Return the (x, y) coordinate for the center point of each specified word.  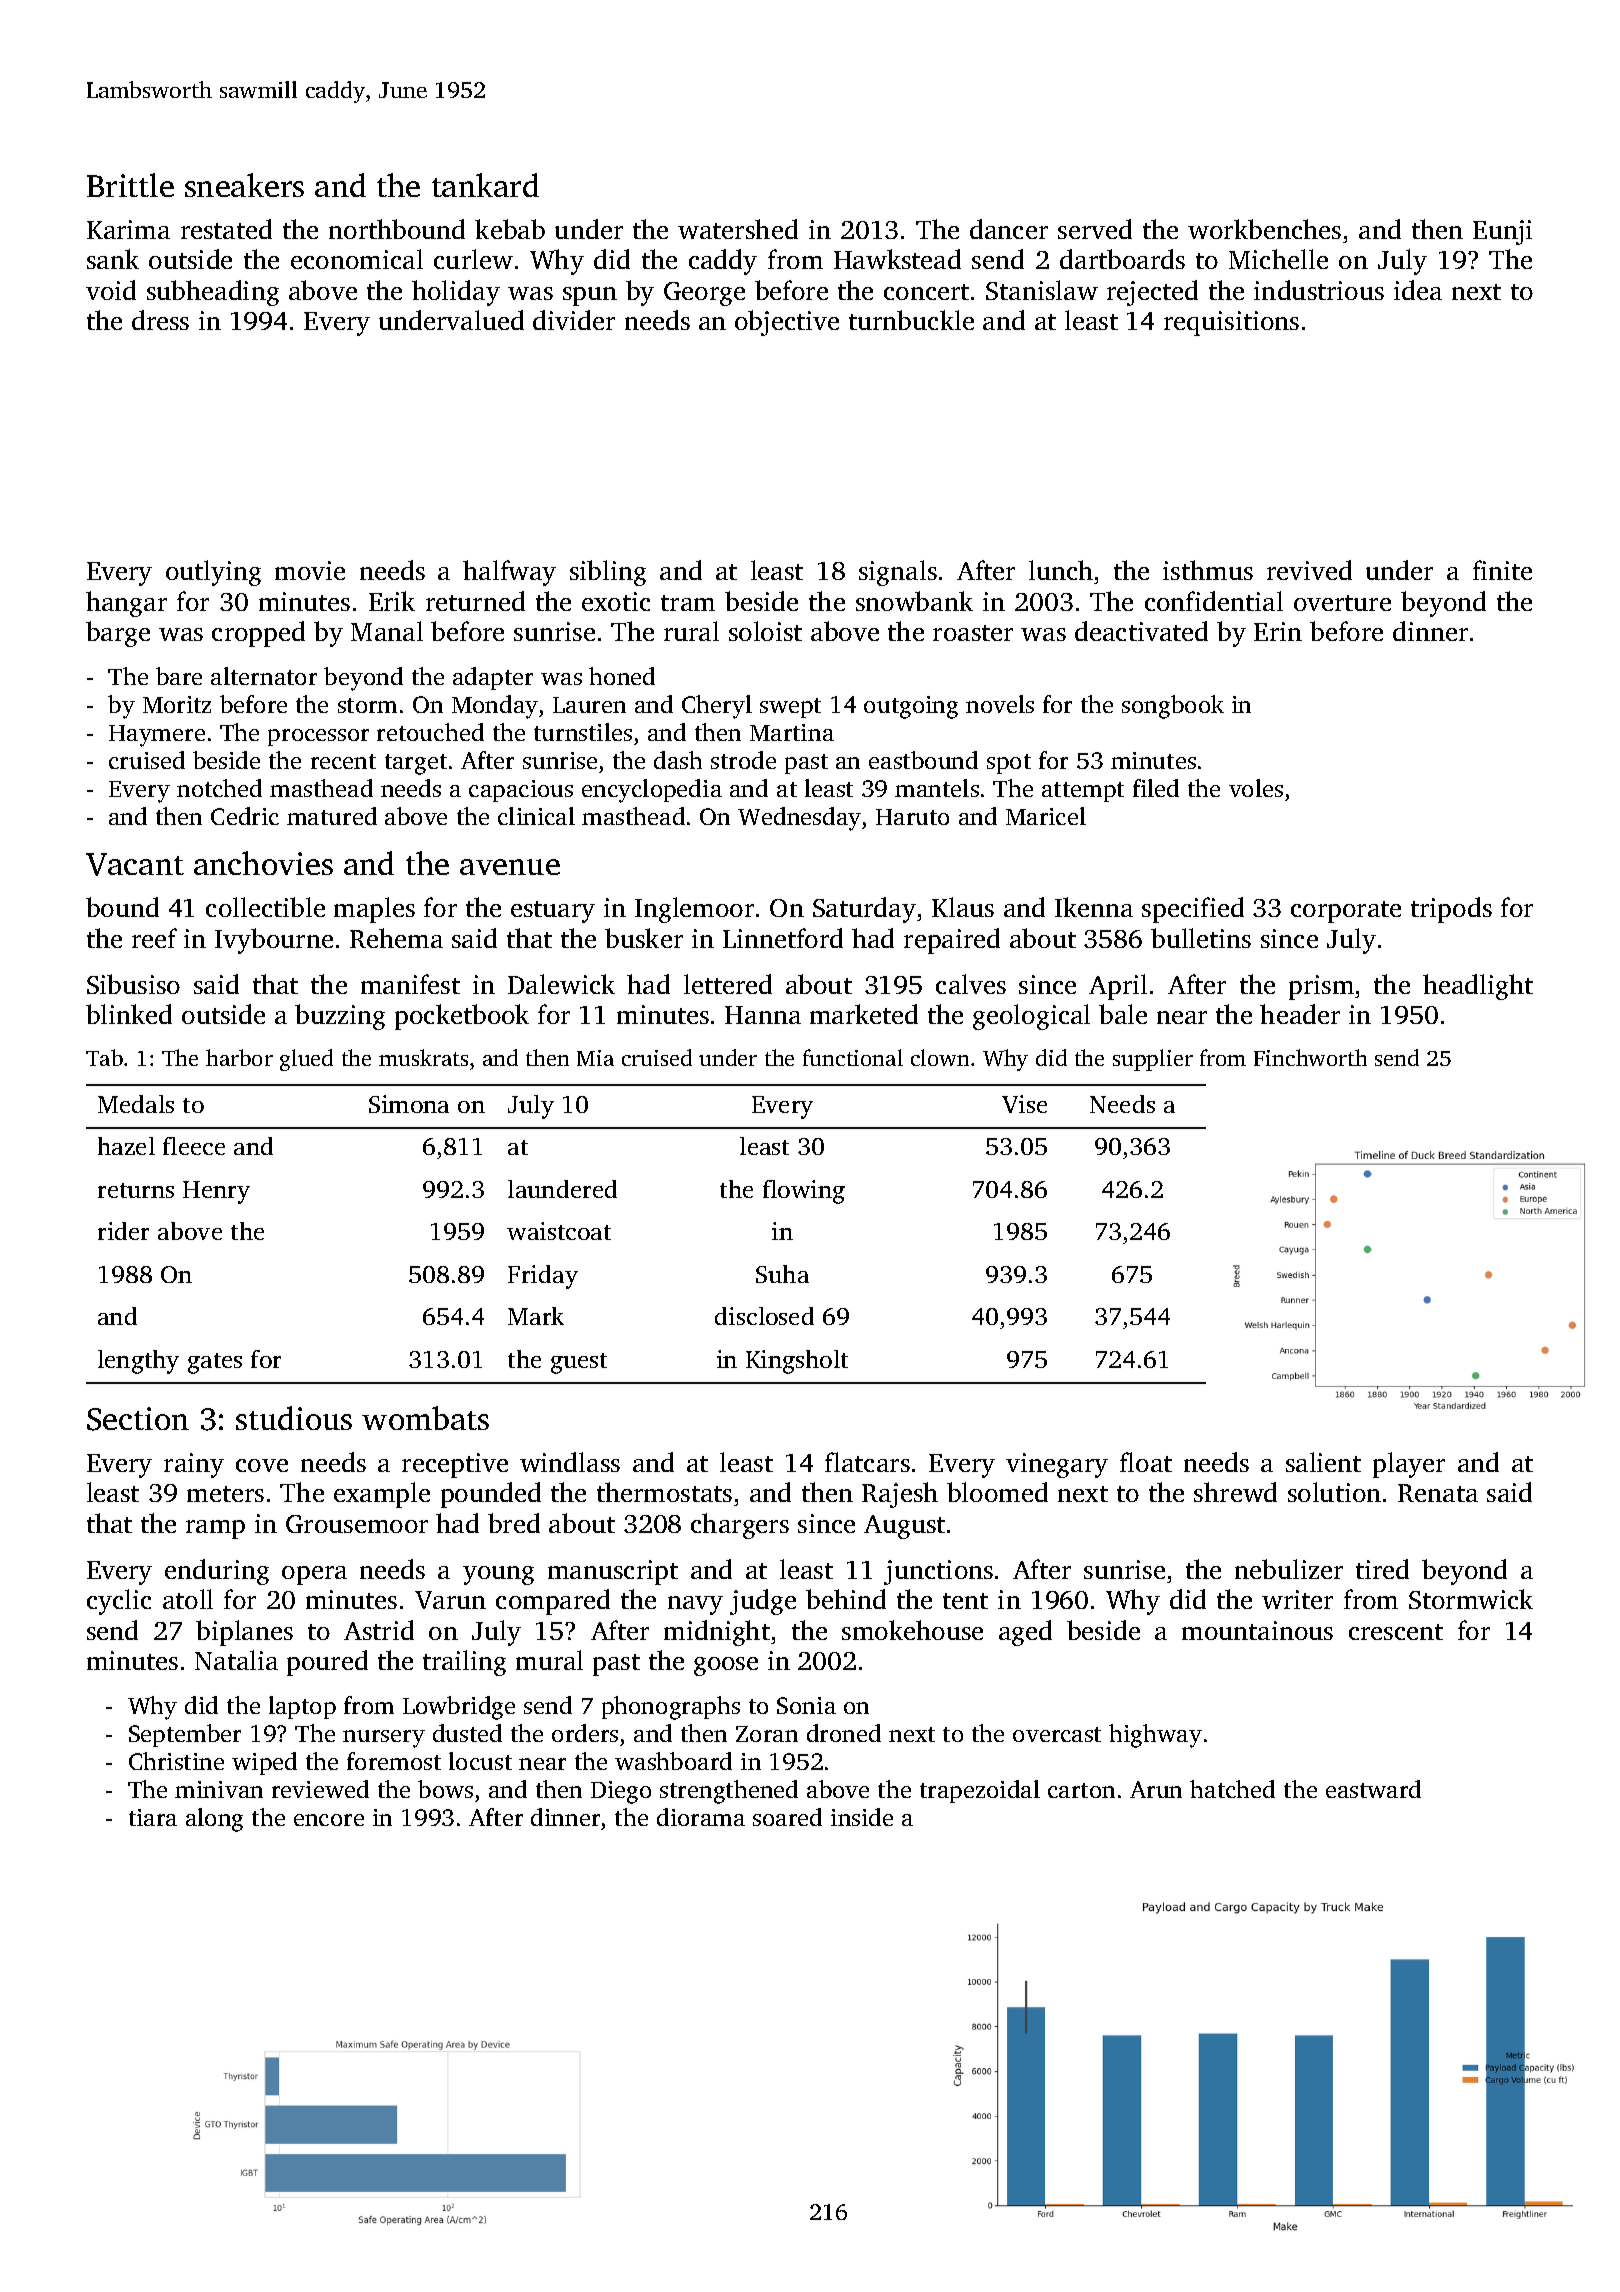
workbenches (1264, 229)
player (1409, 1465)
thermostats (664, 1492)
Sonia (806, 1705)
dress (160, 320)
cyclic (119, 1602)
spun (590, 296)
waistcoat (559, 1231)
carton (1081, 1790)
